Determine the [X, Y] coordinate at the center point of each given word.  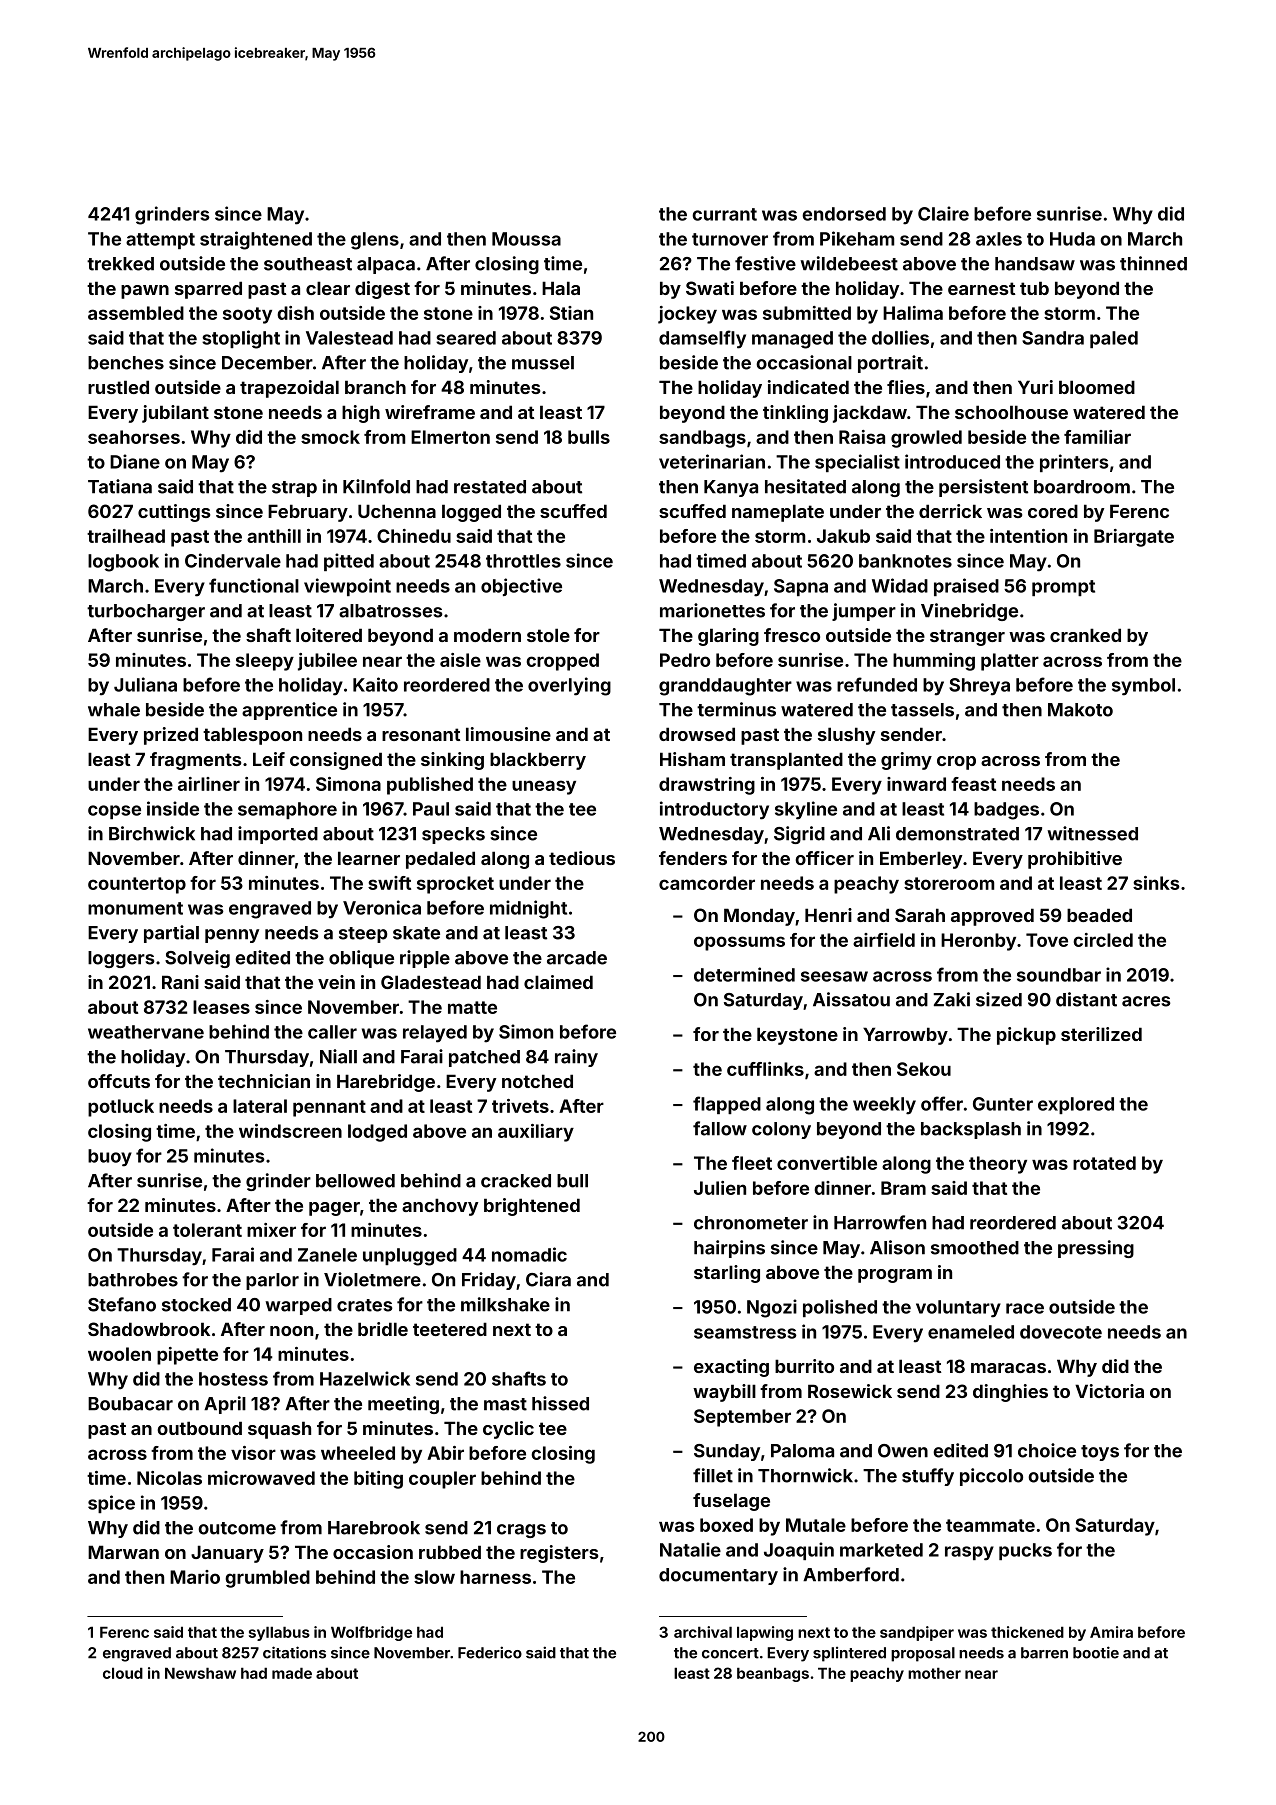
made [292, 1673]
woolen [119, 1354]
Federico [490, 1652]
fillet [713, 1475]
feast [973, 784]
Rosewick [850, 1391]
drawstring [707, 786]
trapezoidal [289, 389]
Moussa [526, 239]
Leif [269, 759]
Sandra [1053, 338]
